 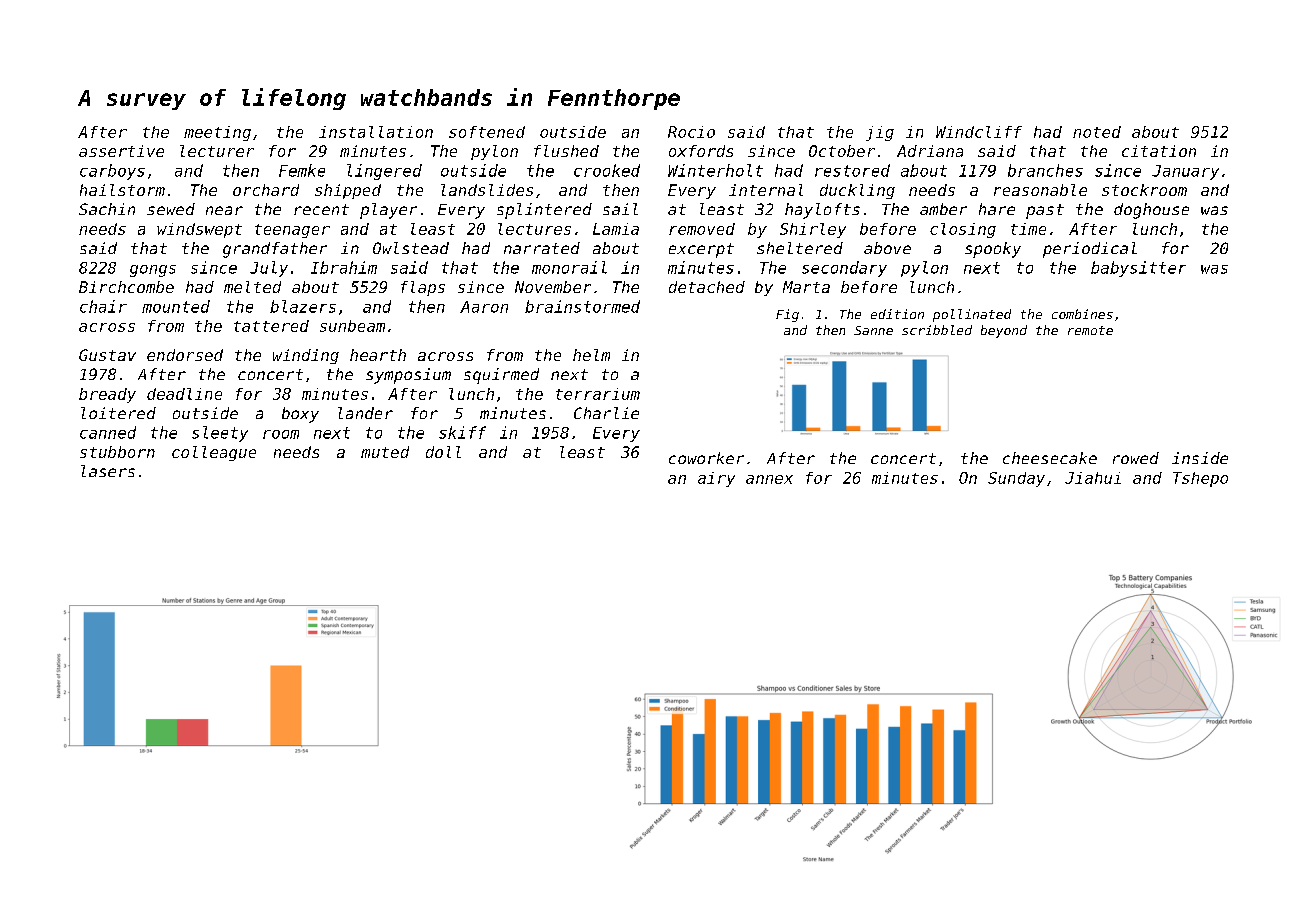 I want to click on flushed, so click(x=566, y=151).
